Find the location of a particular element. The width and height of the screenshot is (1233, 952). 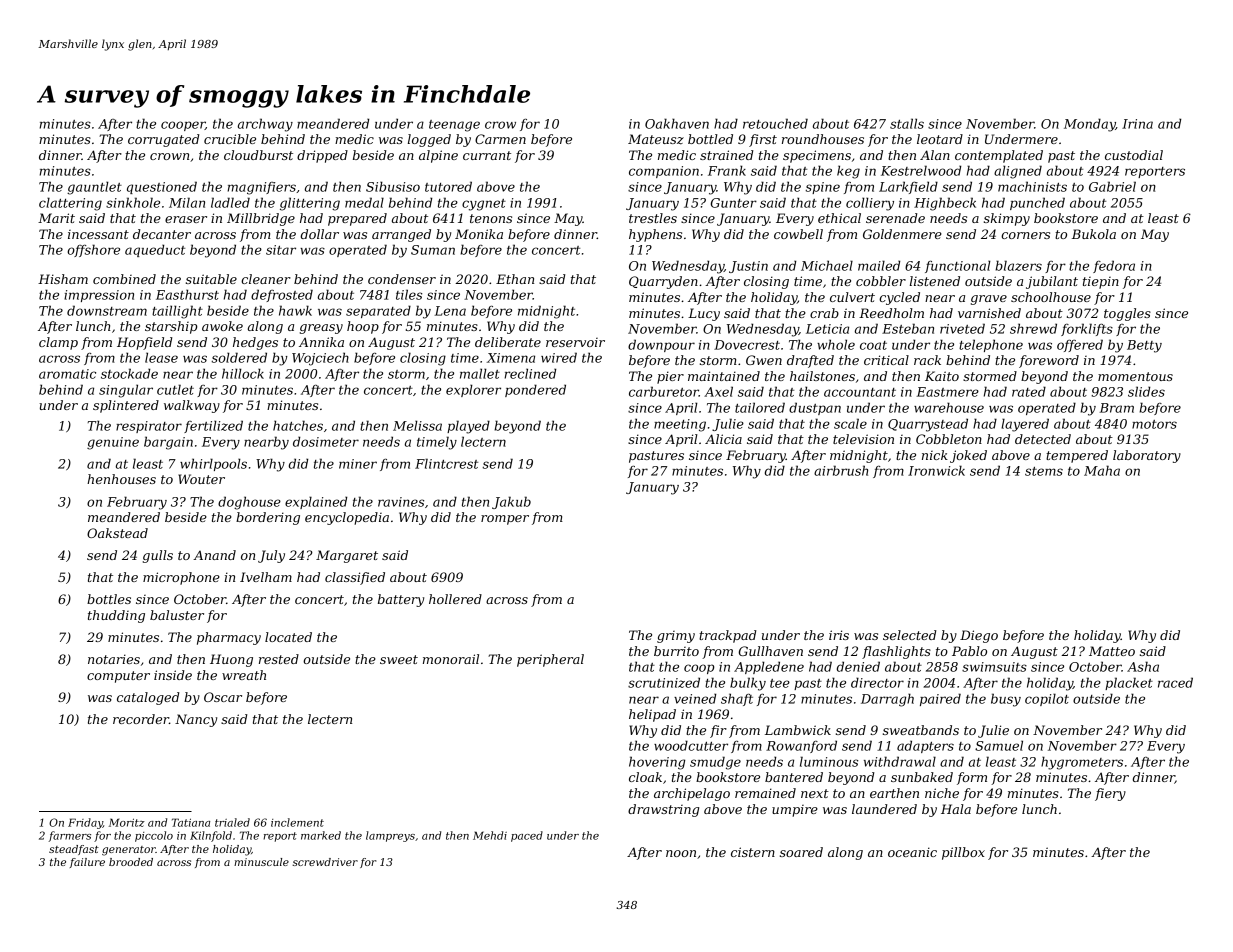

screwdriver is located at coordinates (325, 862).
